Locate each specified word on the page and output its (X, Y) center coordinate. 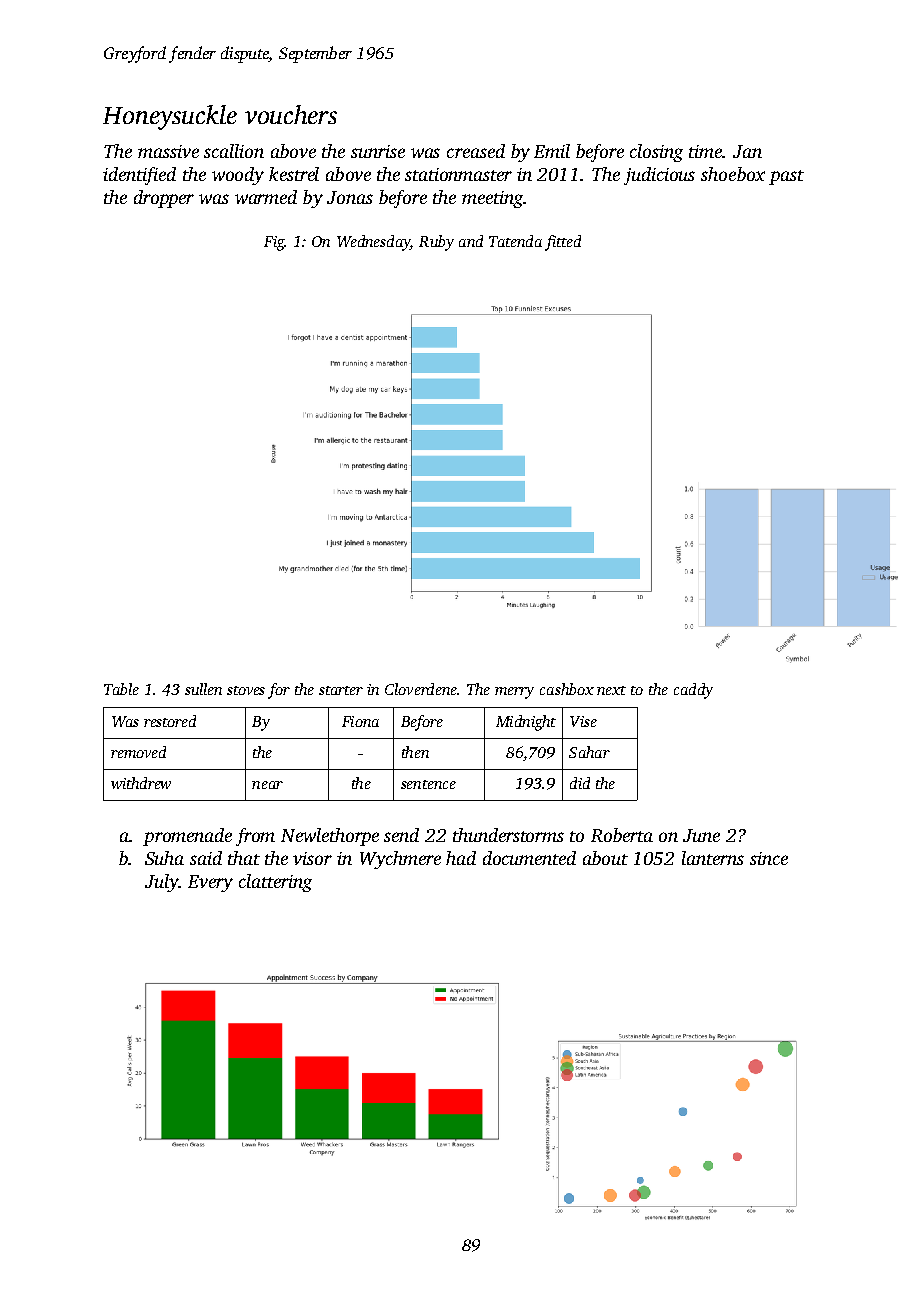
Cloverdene (421, 689)
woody (238, 176)
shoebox (733, 174)
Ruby (436, 243)
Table (121, 689)
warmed (266, 197)
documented (529, 858)
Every (210, 883)
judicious (659, 176)
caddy (693, 691)
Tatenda (515, 241)
